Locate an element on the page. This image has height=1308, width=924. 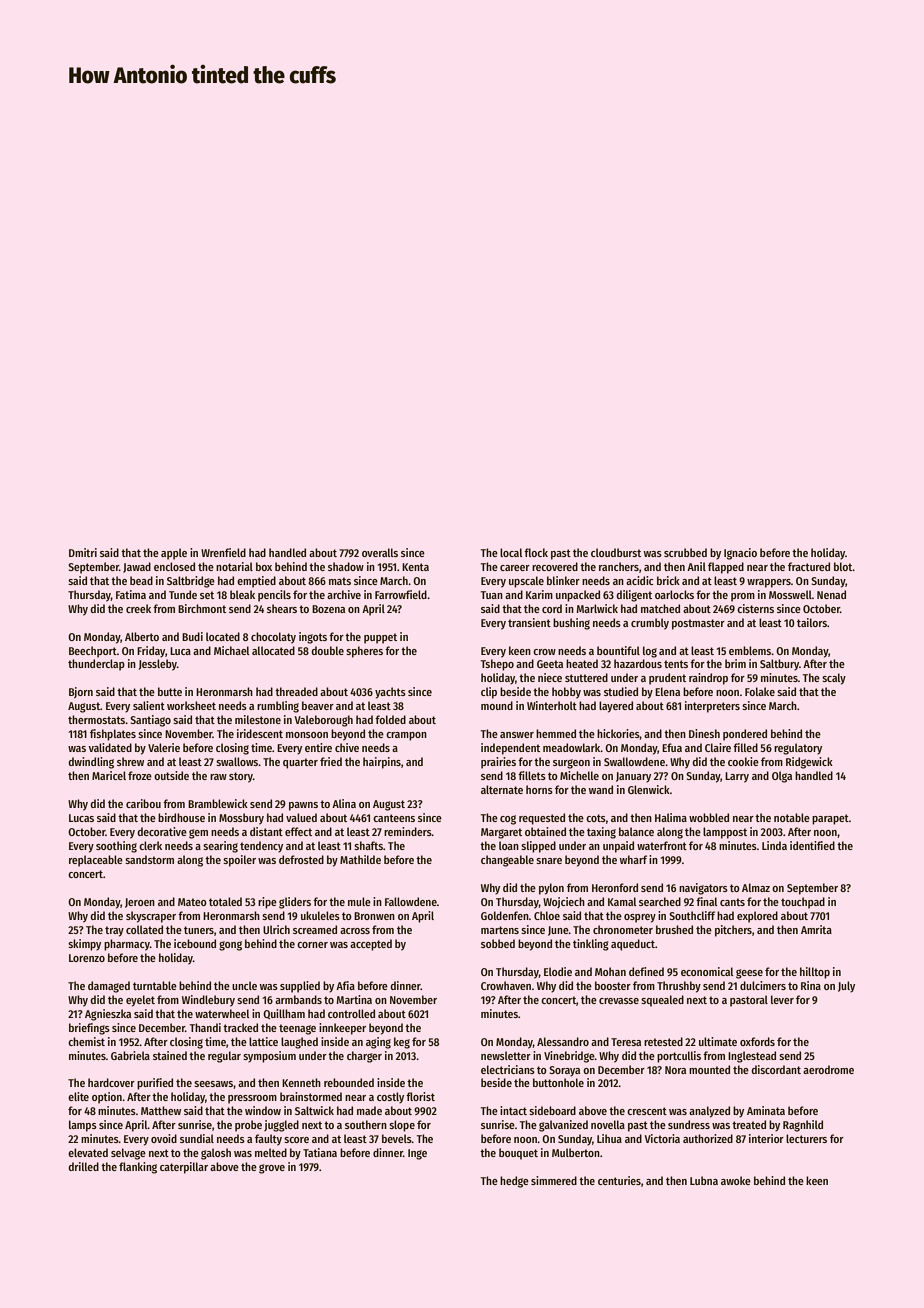
caterpillar is located at coordinates (184, 1168).
